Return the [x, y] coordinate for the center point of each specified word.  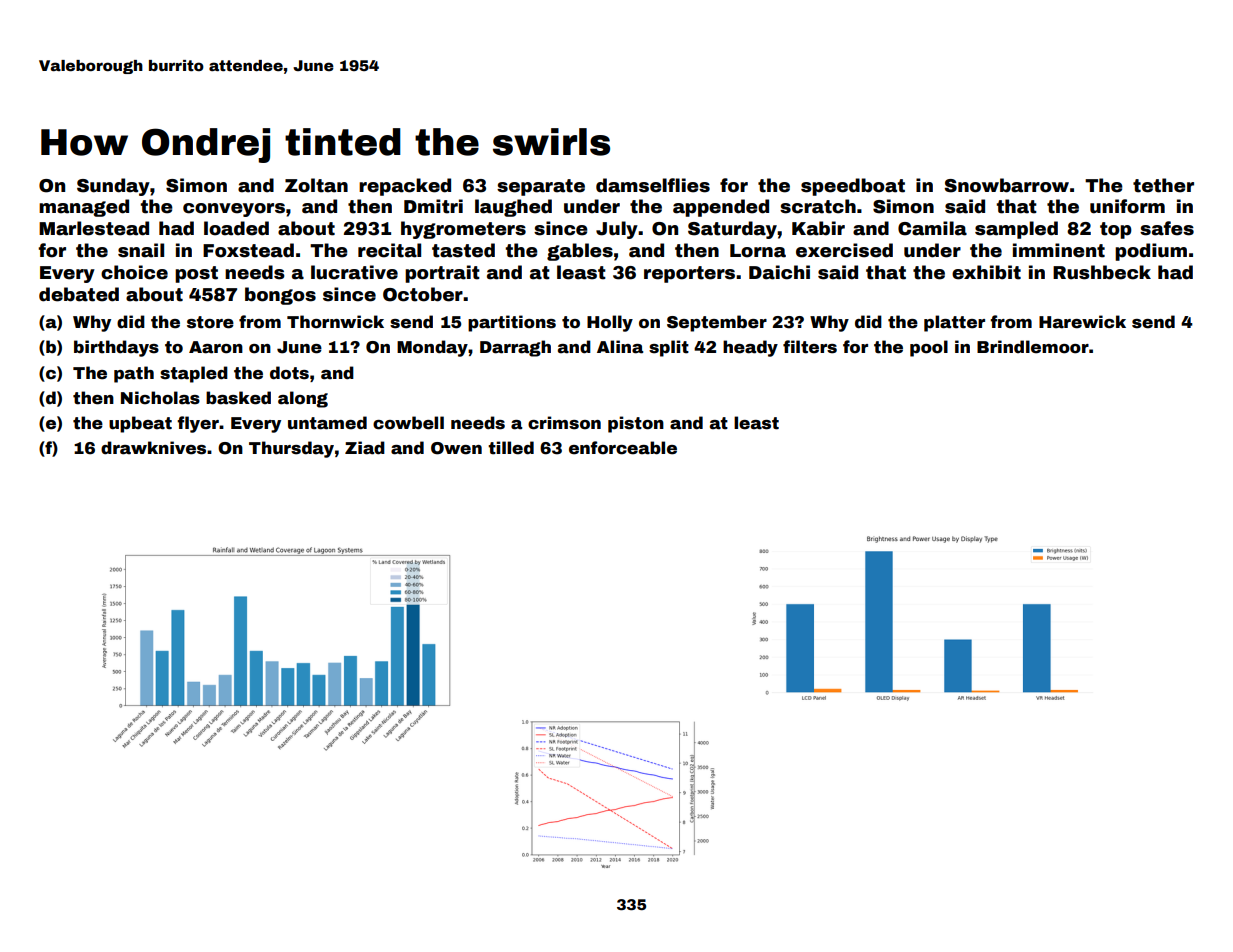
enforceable [623, 448]
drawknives [153, 448]
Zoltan [316, 185]
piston [636, 424]
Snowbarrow [1006, 185]
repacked [405, 187]
